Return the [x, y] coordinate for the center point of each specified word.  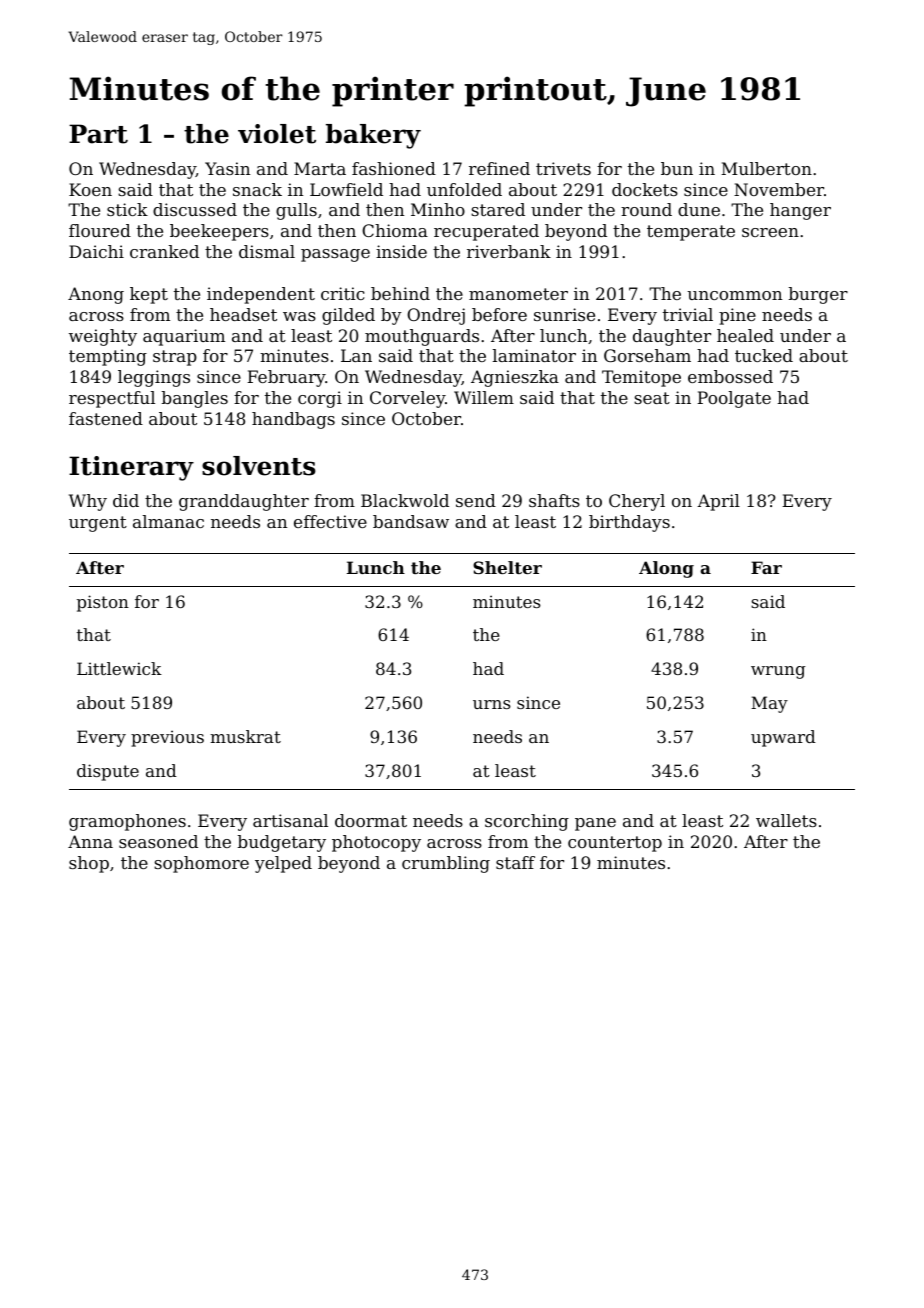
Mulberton [766, 168]
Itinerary [131, 468]
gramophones [127, 822]
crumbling [446, 864]
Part [98, 134]
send [476, 500]
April [718, 502]
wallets [786, 820]
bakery [373, 136]
